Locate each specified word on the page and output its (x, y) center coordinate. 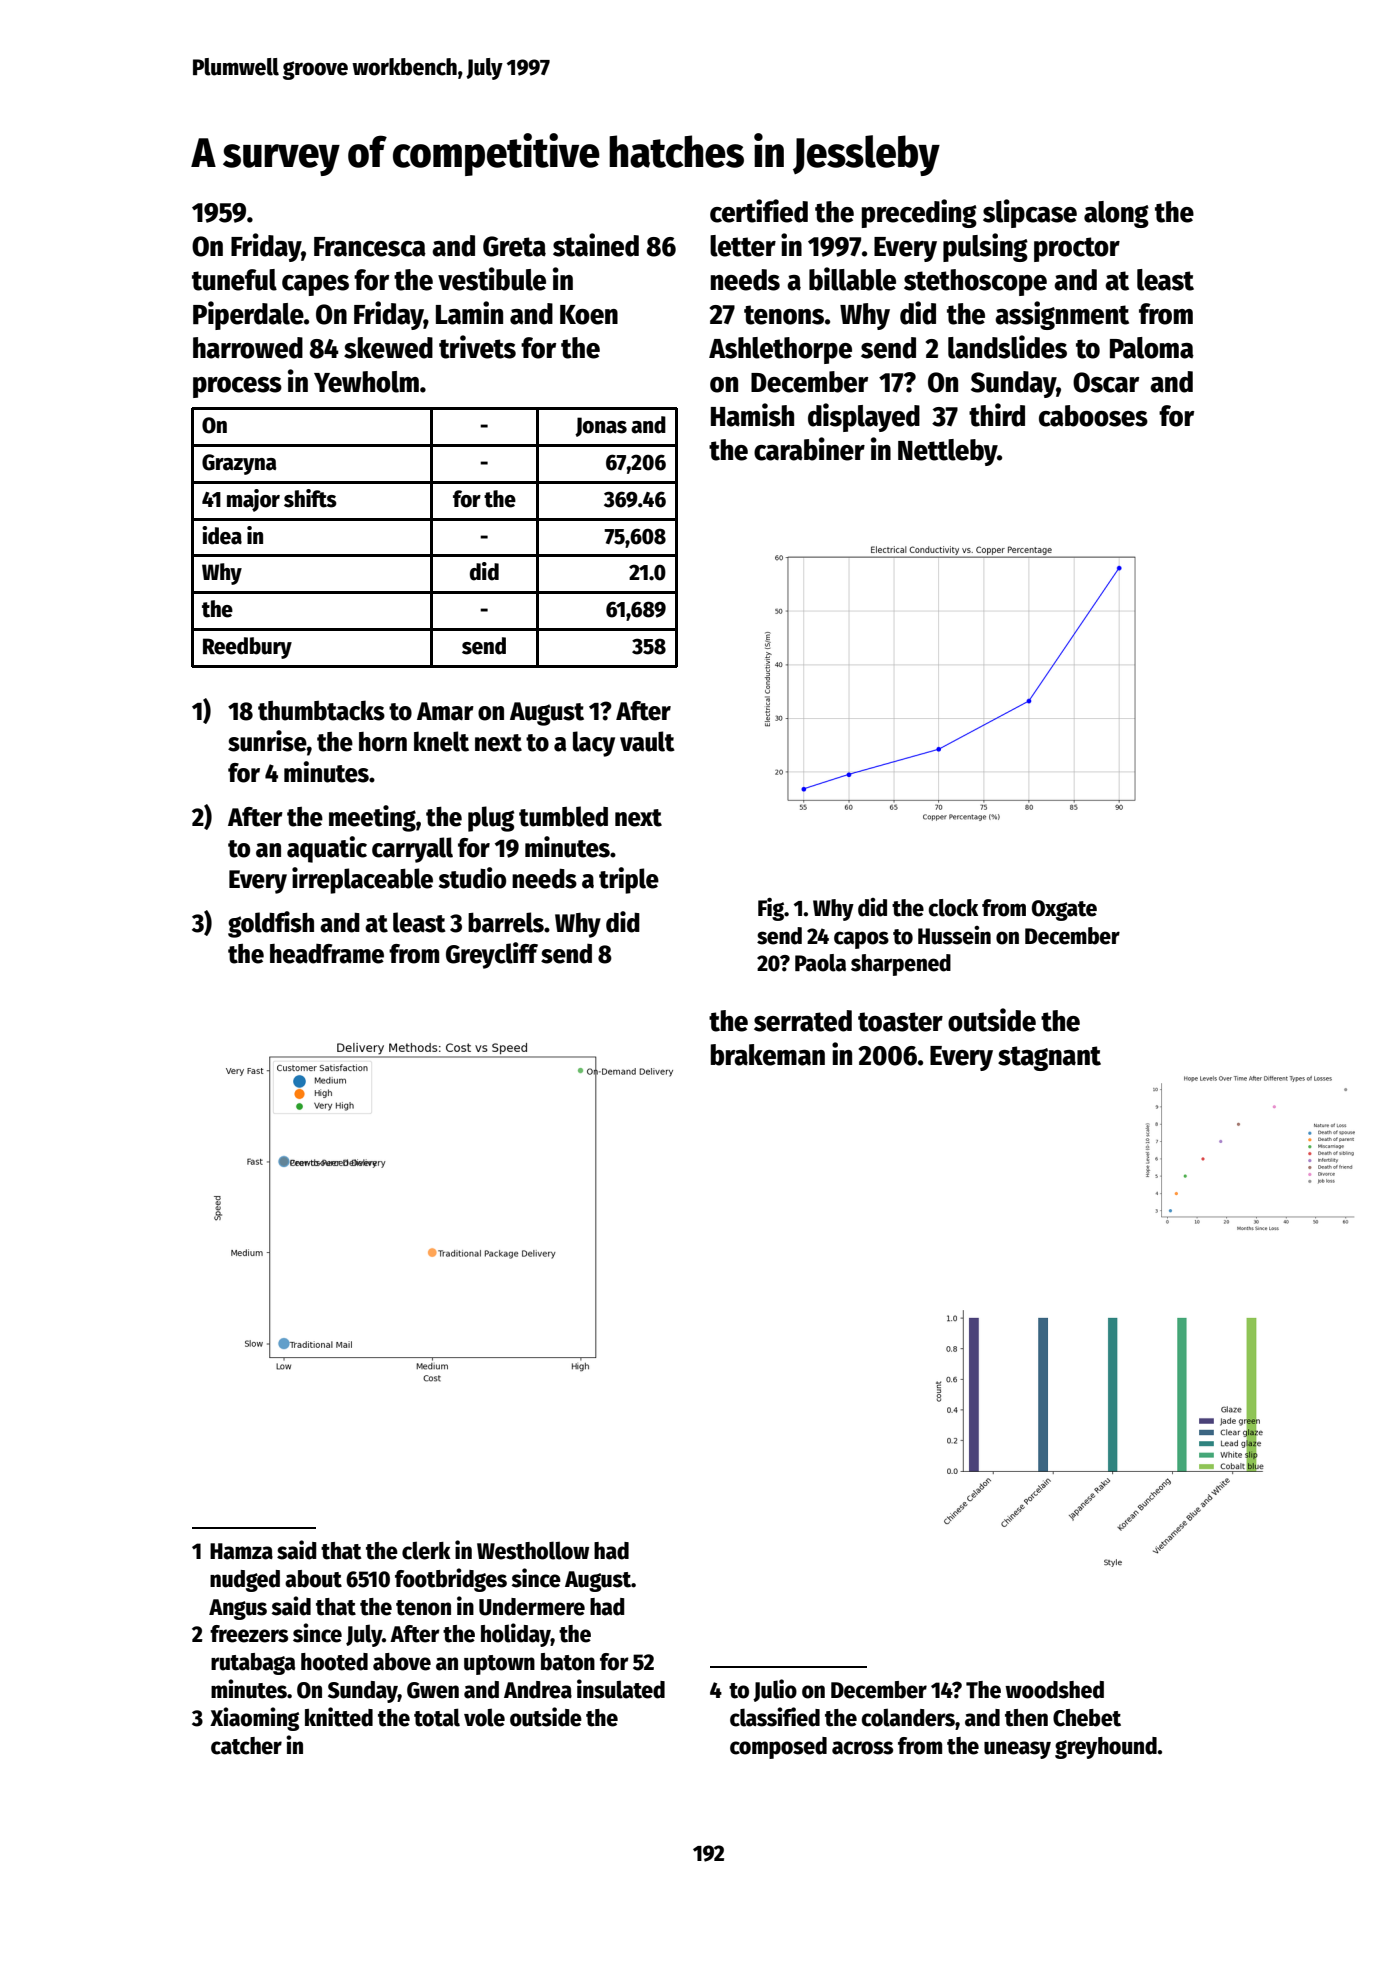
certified (759, 211)
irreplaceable (362, 880)
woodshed (1054, 1690)
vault (647, 741)
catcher (246, 1746)
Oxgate (1064, 910)
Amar (445, 711)
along (1116, 214)
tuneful (234, 280)
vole (484, 1717)
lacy (594, 744)
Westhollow (533, 1550)
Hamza (241, 1551)
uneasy (1017, 1750)
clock (953, 908)
